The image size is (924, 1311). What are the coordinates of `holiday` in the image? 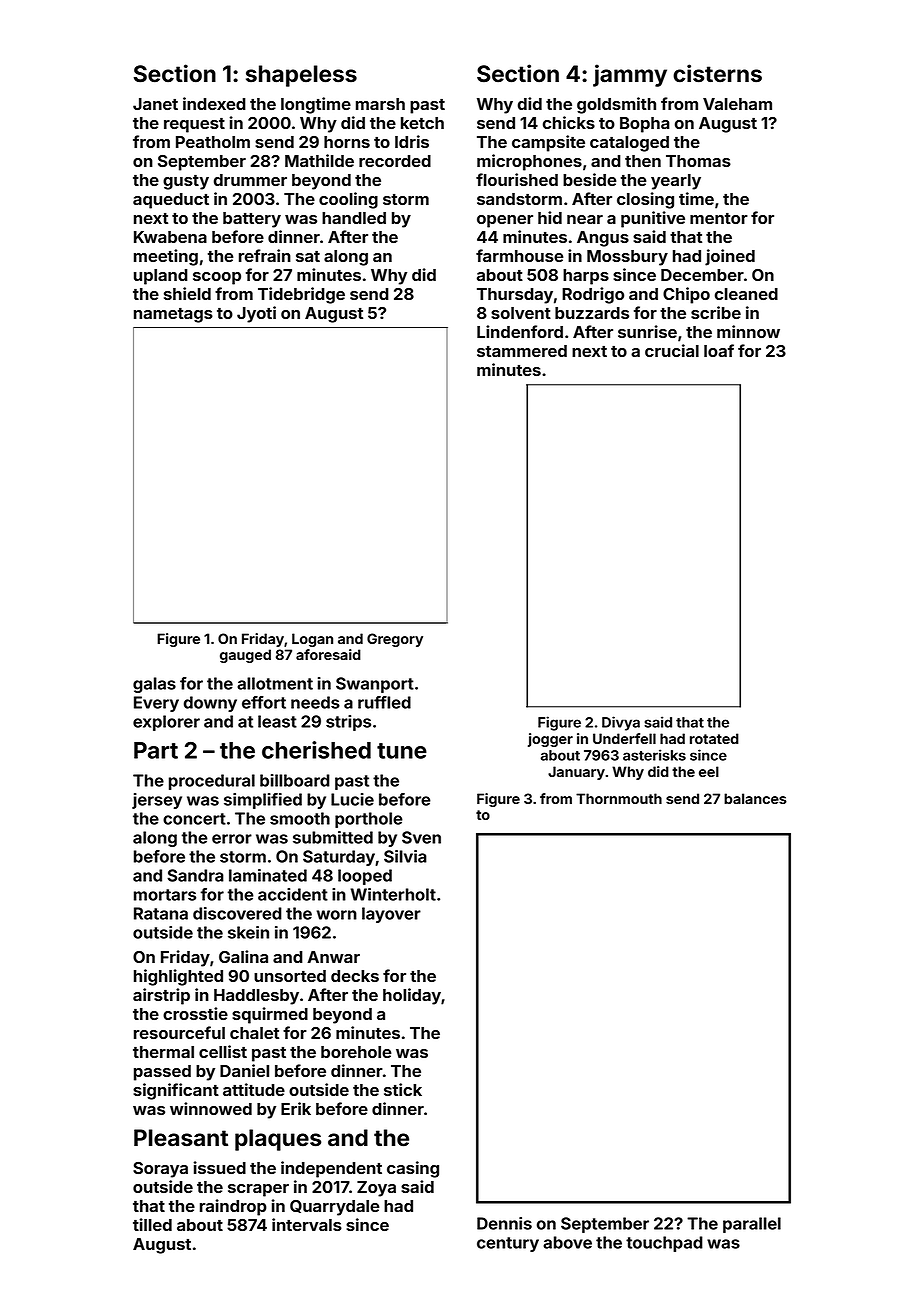 It's located at (412, 996).
